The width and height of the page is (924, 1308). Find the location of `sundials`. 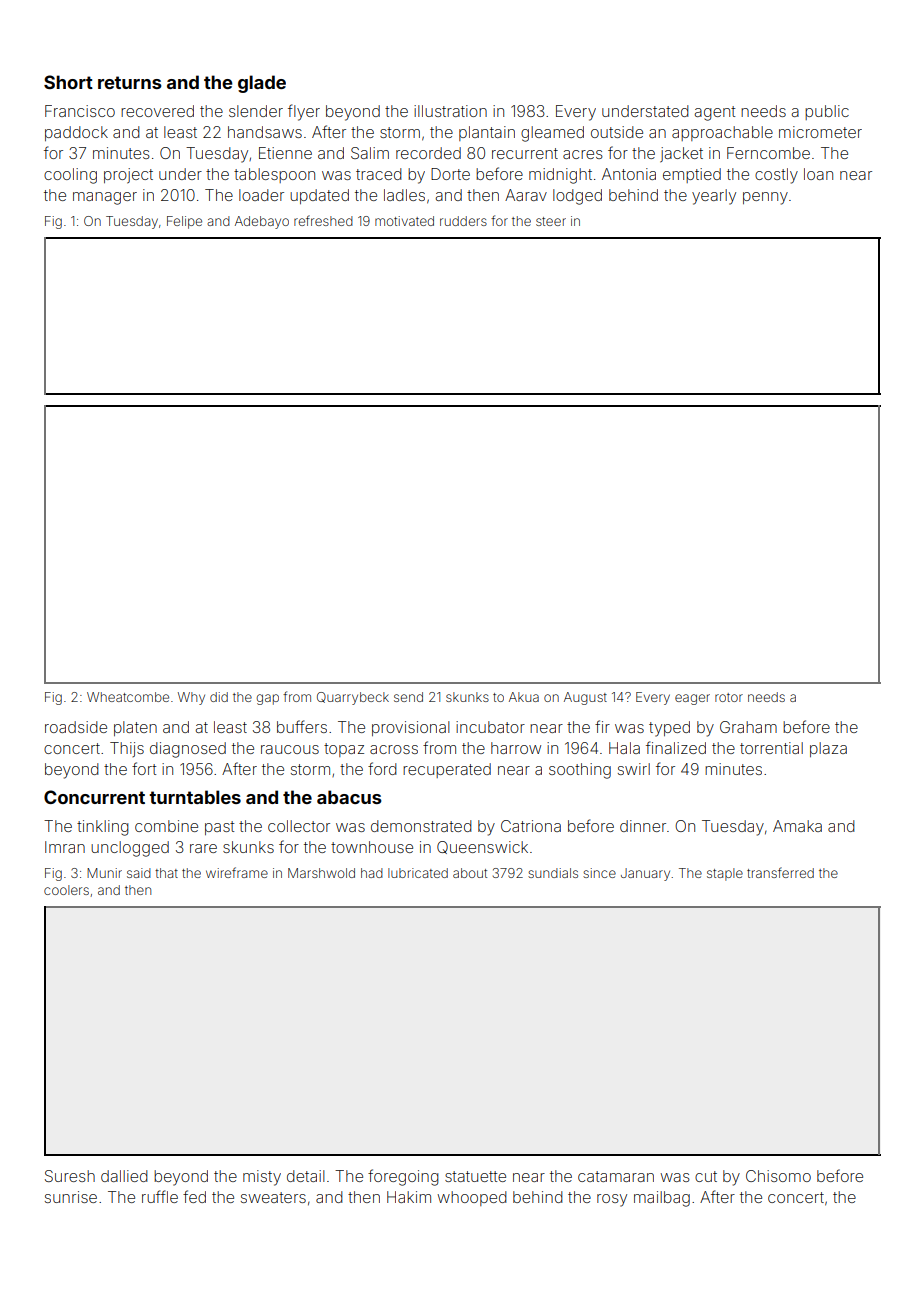

sundials is located at coordinates (553, 873).
